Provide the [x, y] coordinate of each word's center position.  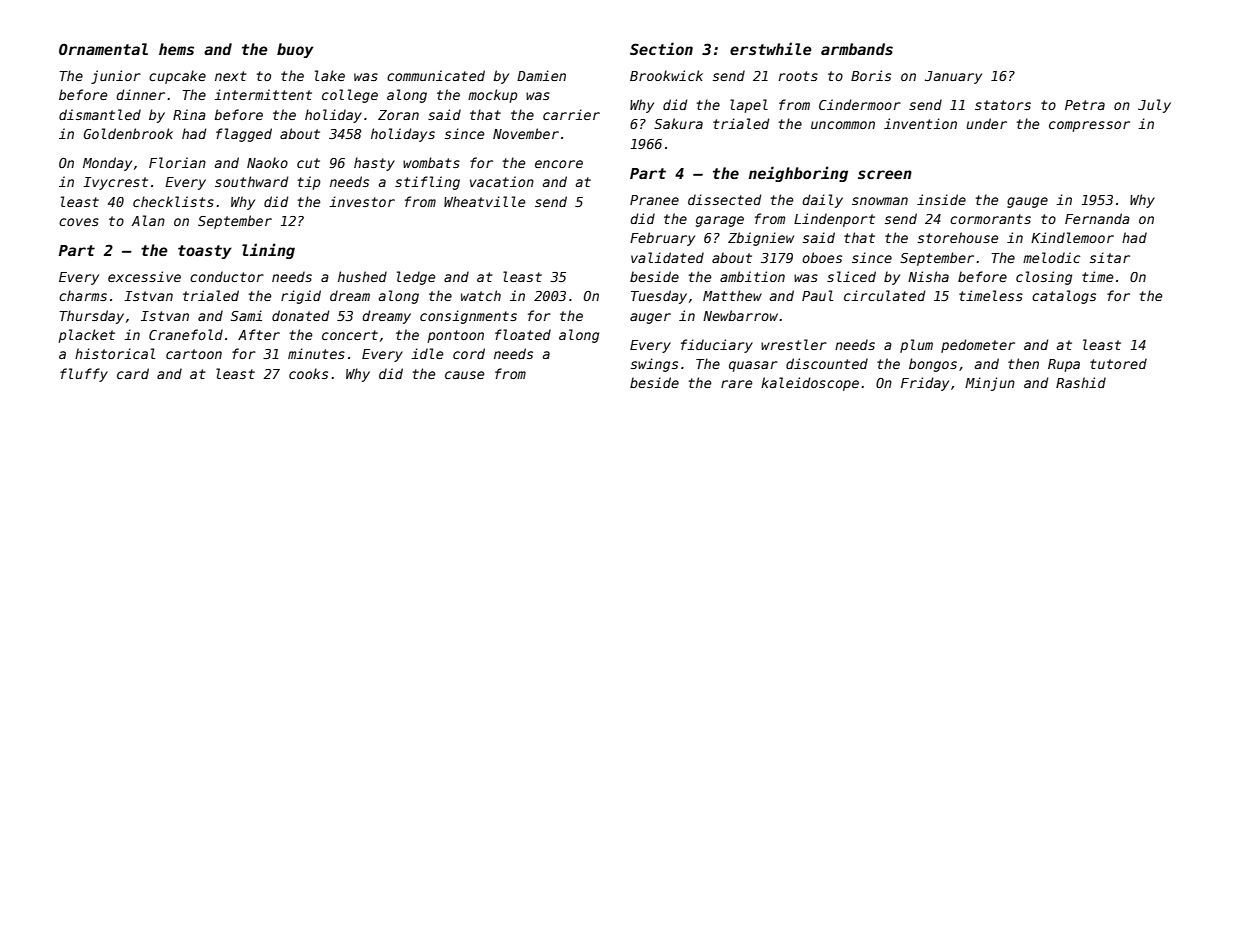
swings [654, 365]
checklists [173, 201]
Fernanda [1097, 218]
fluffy [84, 375]
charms [83, 295]
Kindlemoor [1072, 237]
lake [330, 75]
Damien [541, 75]
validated [667, 257]
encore [559, 164]
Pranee [654, 200]
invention [920, 123]
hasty [374, 164]
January [953, 77]
